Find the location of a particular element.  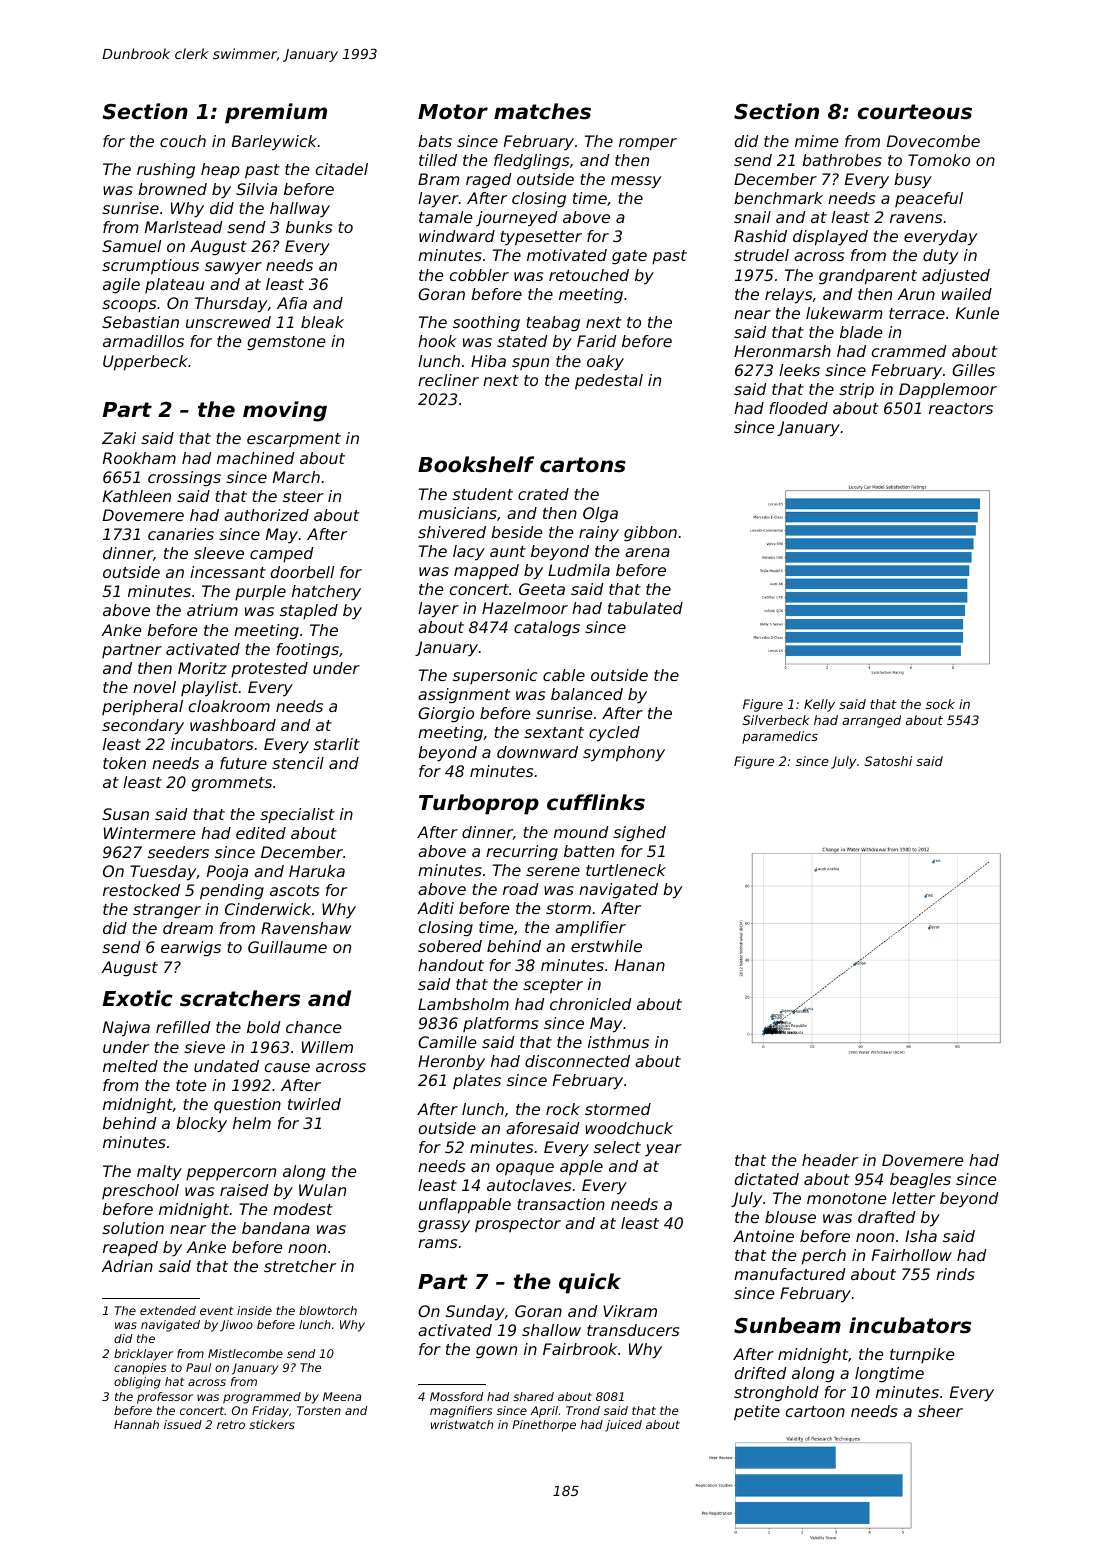

Pooja is located at coordinates (227, 872).
